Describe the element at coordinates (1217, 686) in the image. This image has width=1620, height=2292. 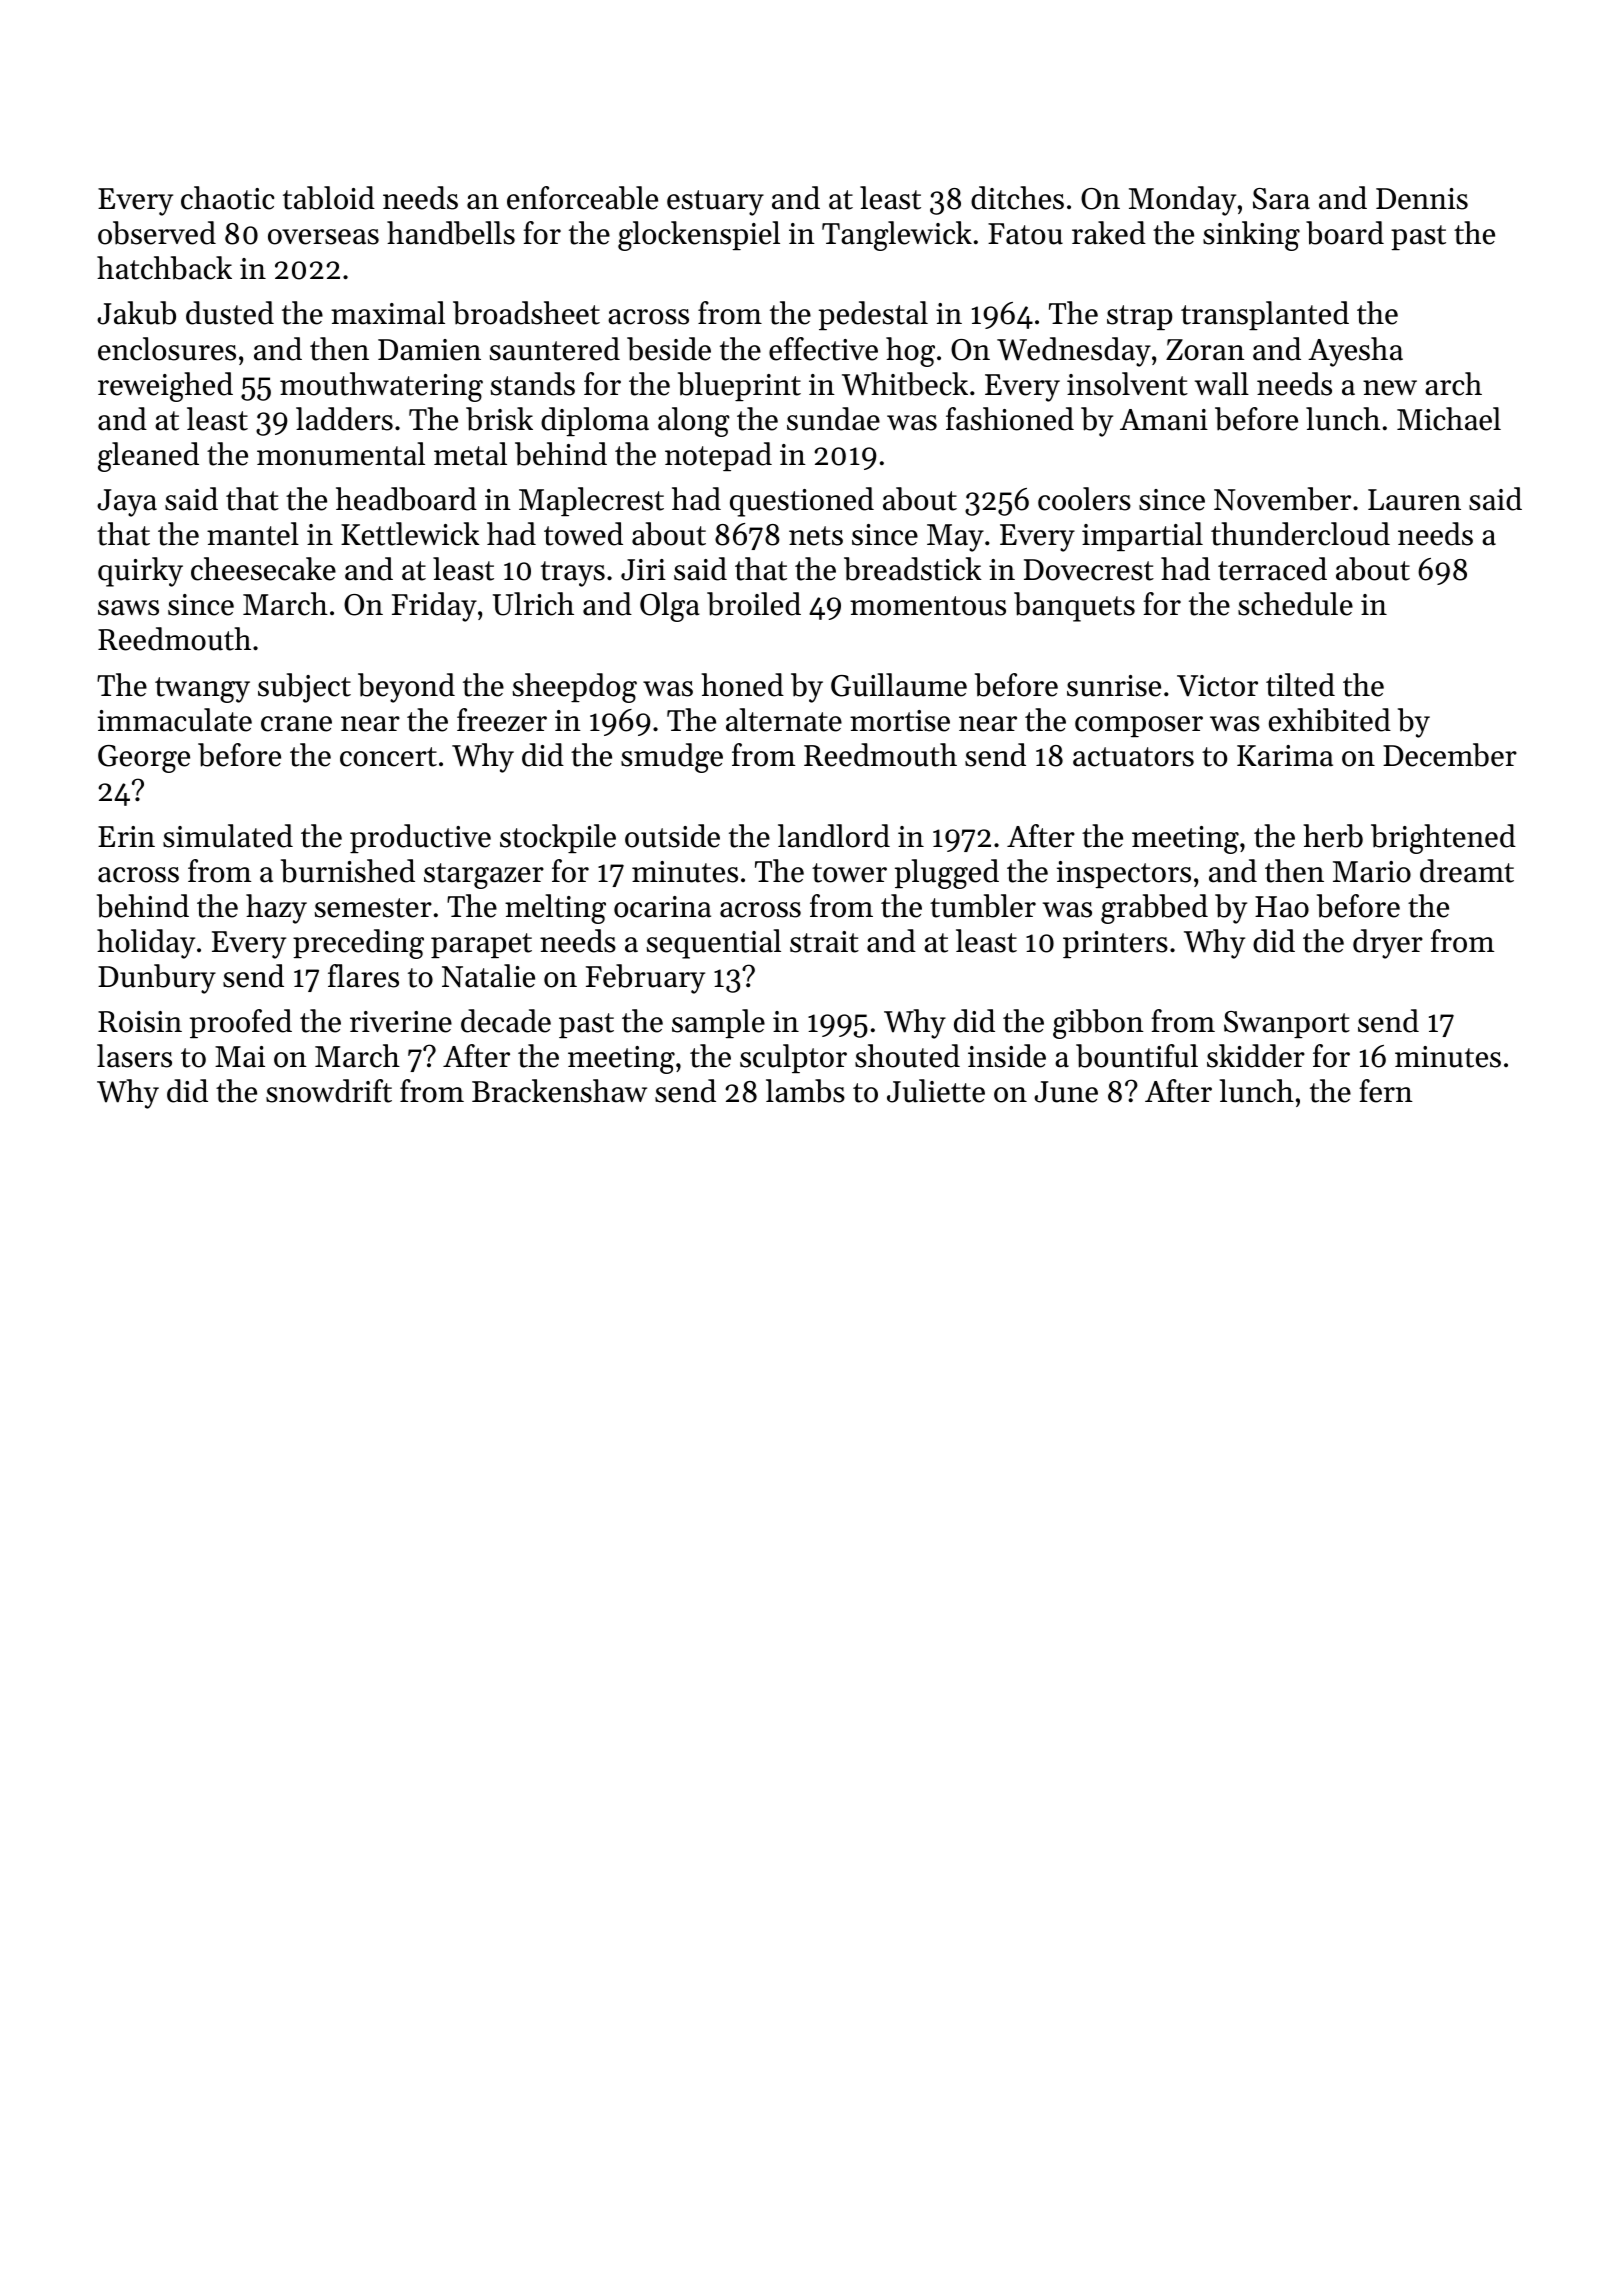
I see `Victor` at that location.
